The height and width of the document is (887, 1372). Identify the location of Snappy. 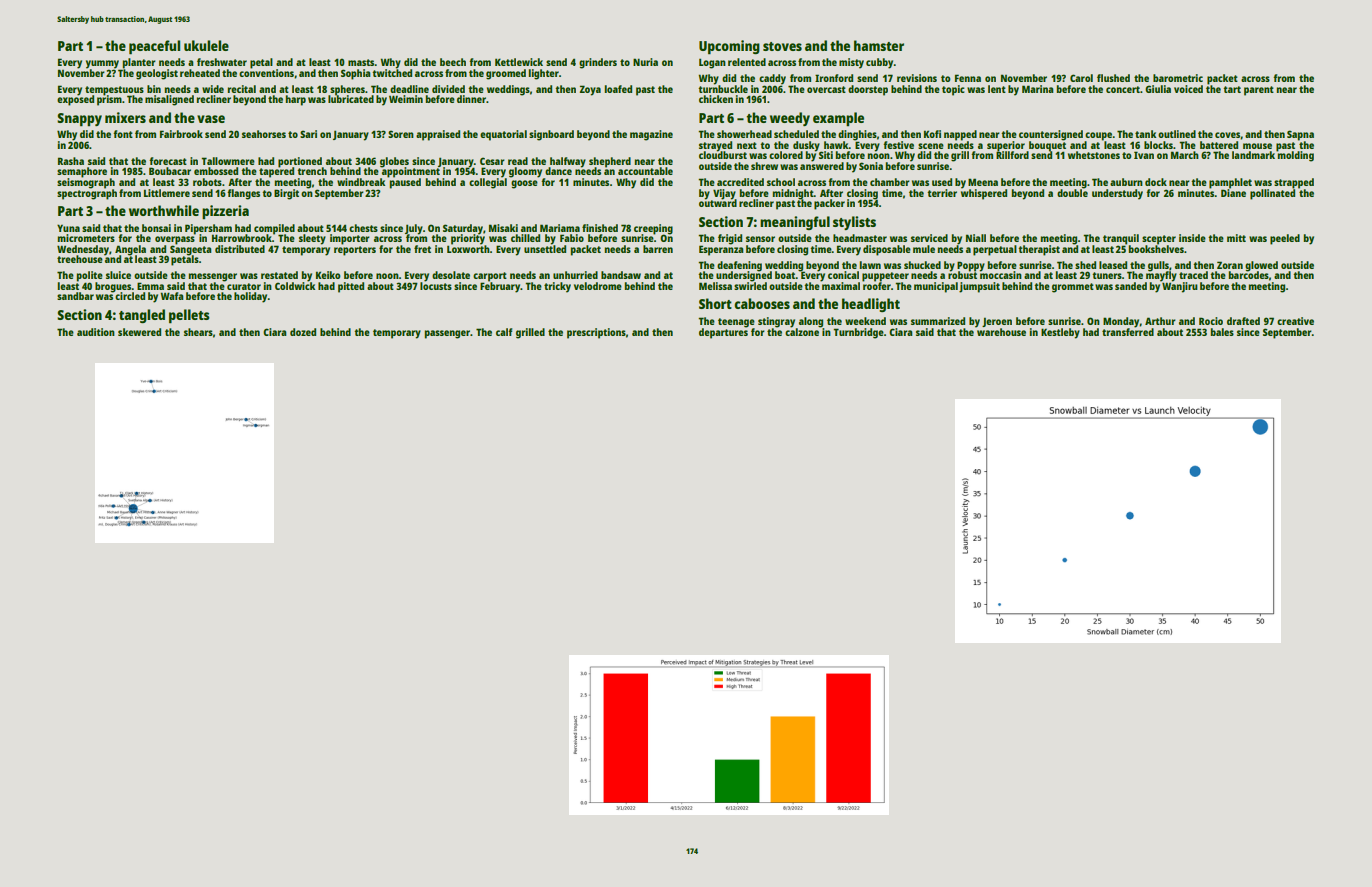
(79, 120).
